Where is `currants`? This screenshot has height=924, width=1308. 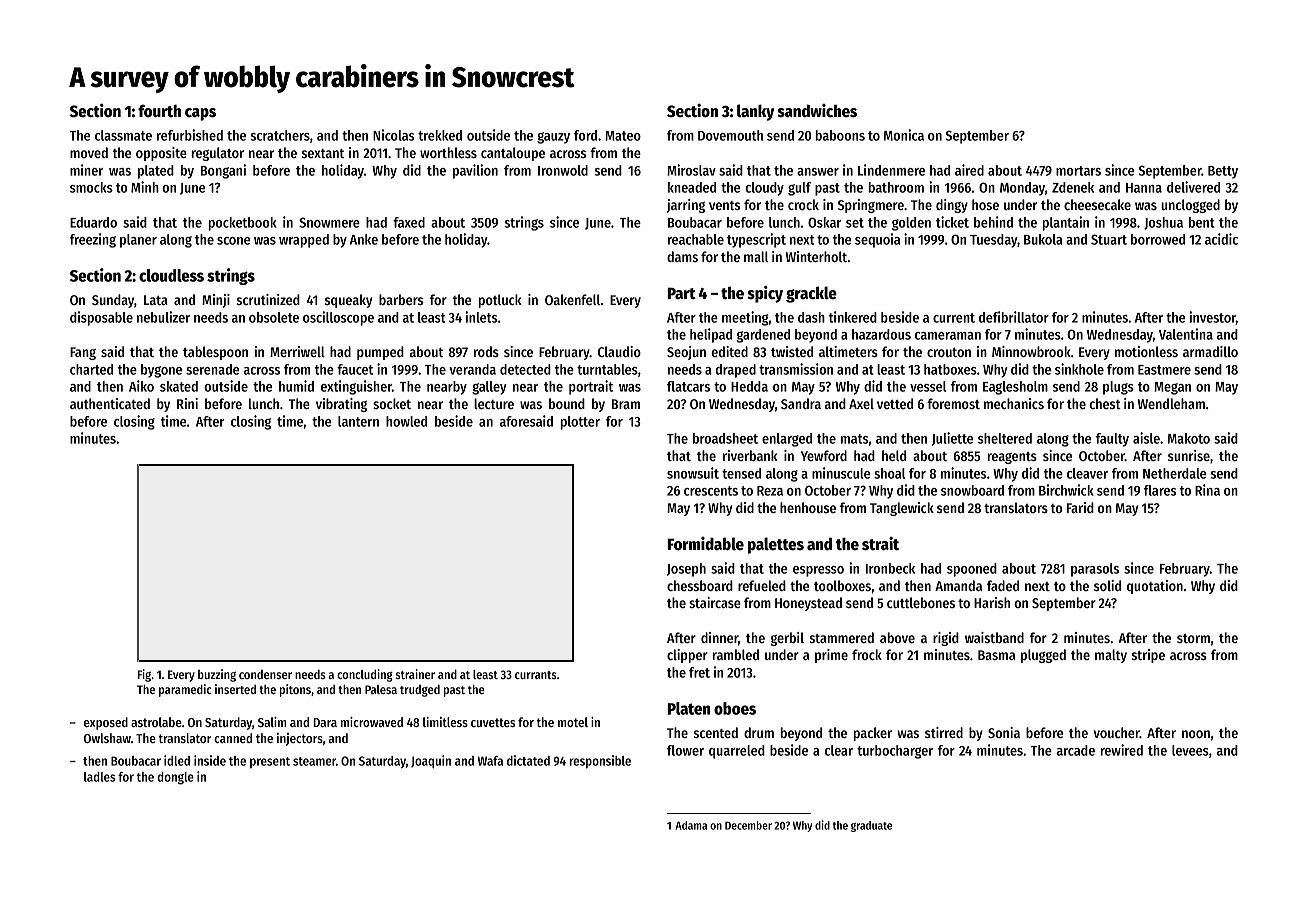 currants is located at coordinates (536, 675).
